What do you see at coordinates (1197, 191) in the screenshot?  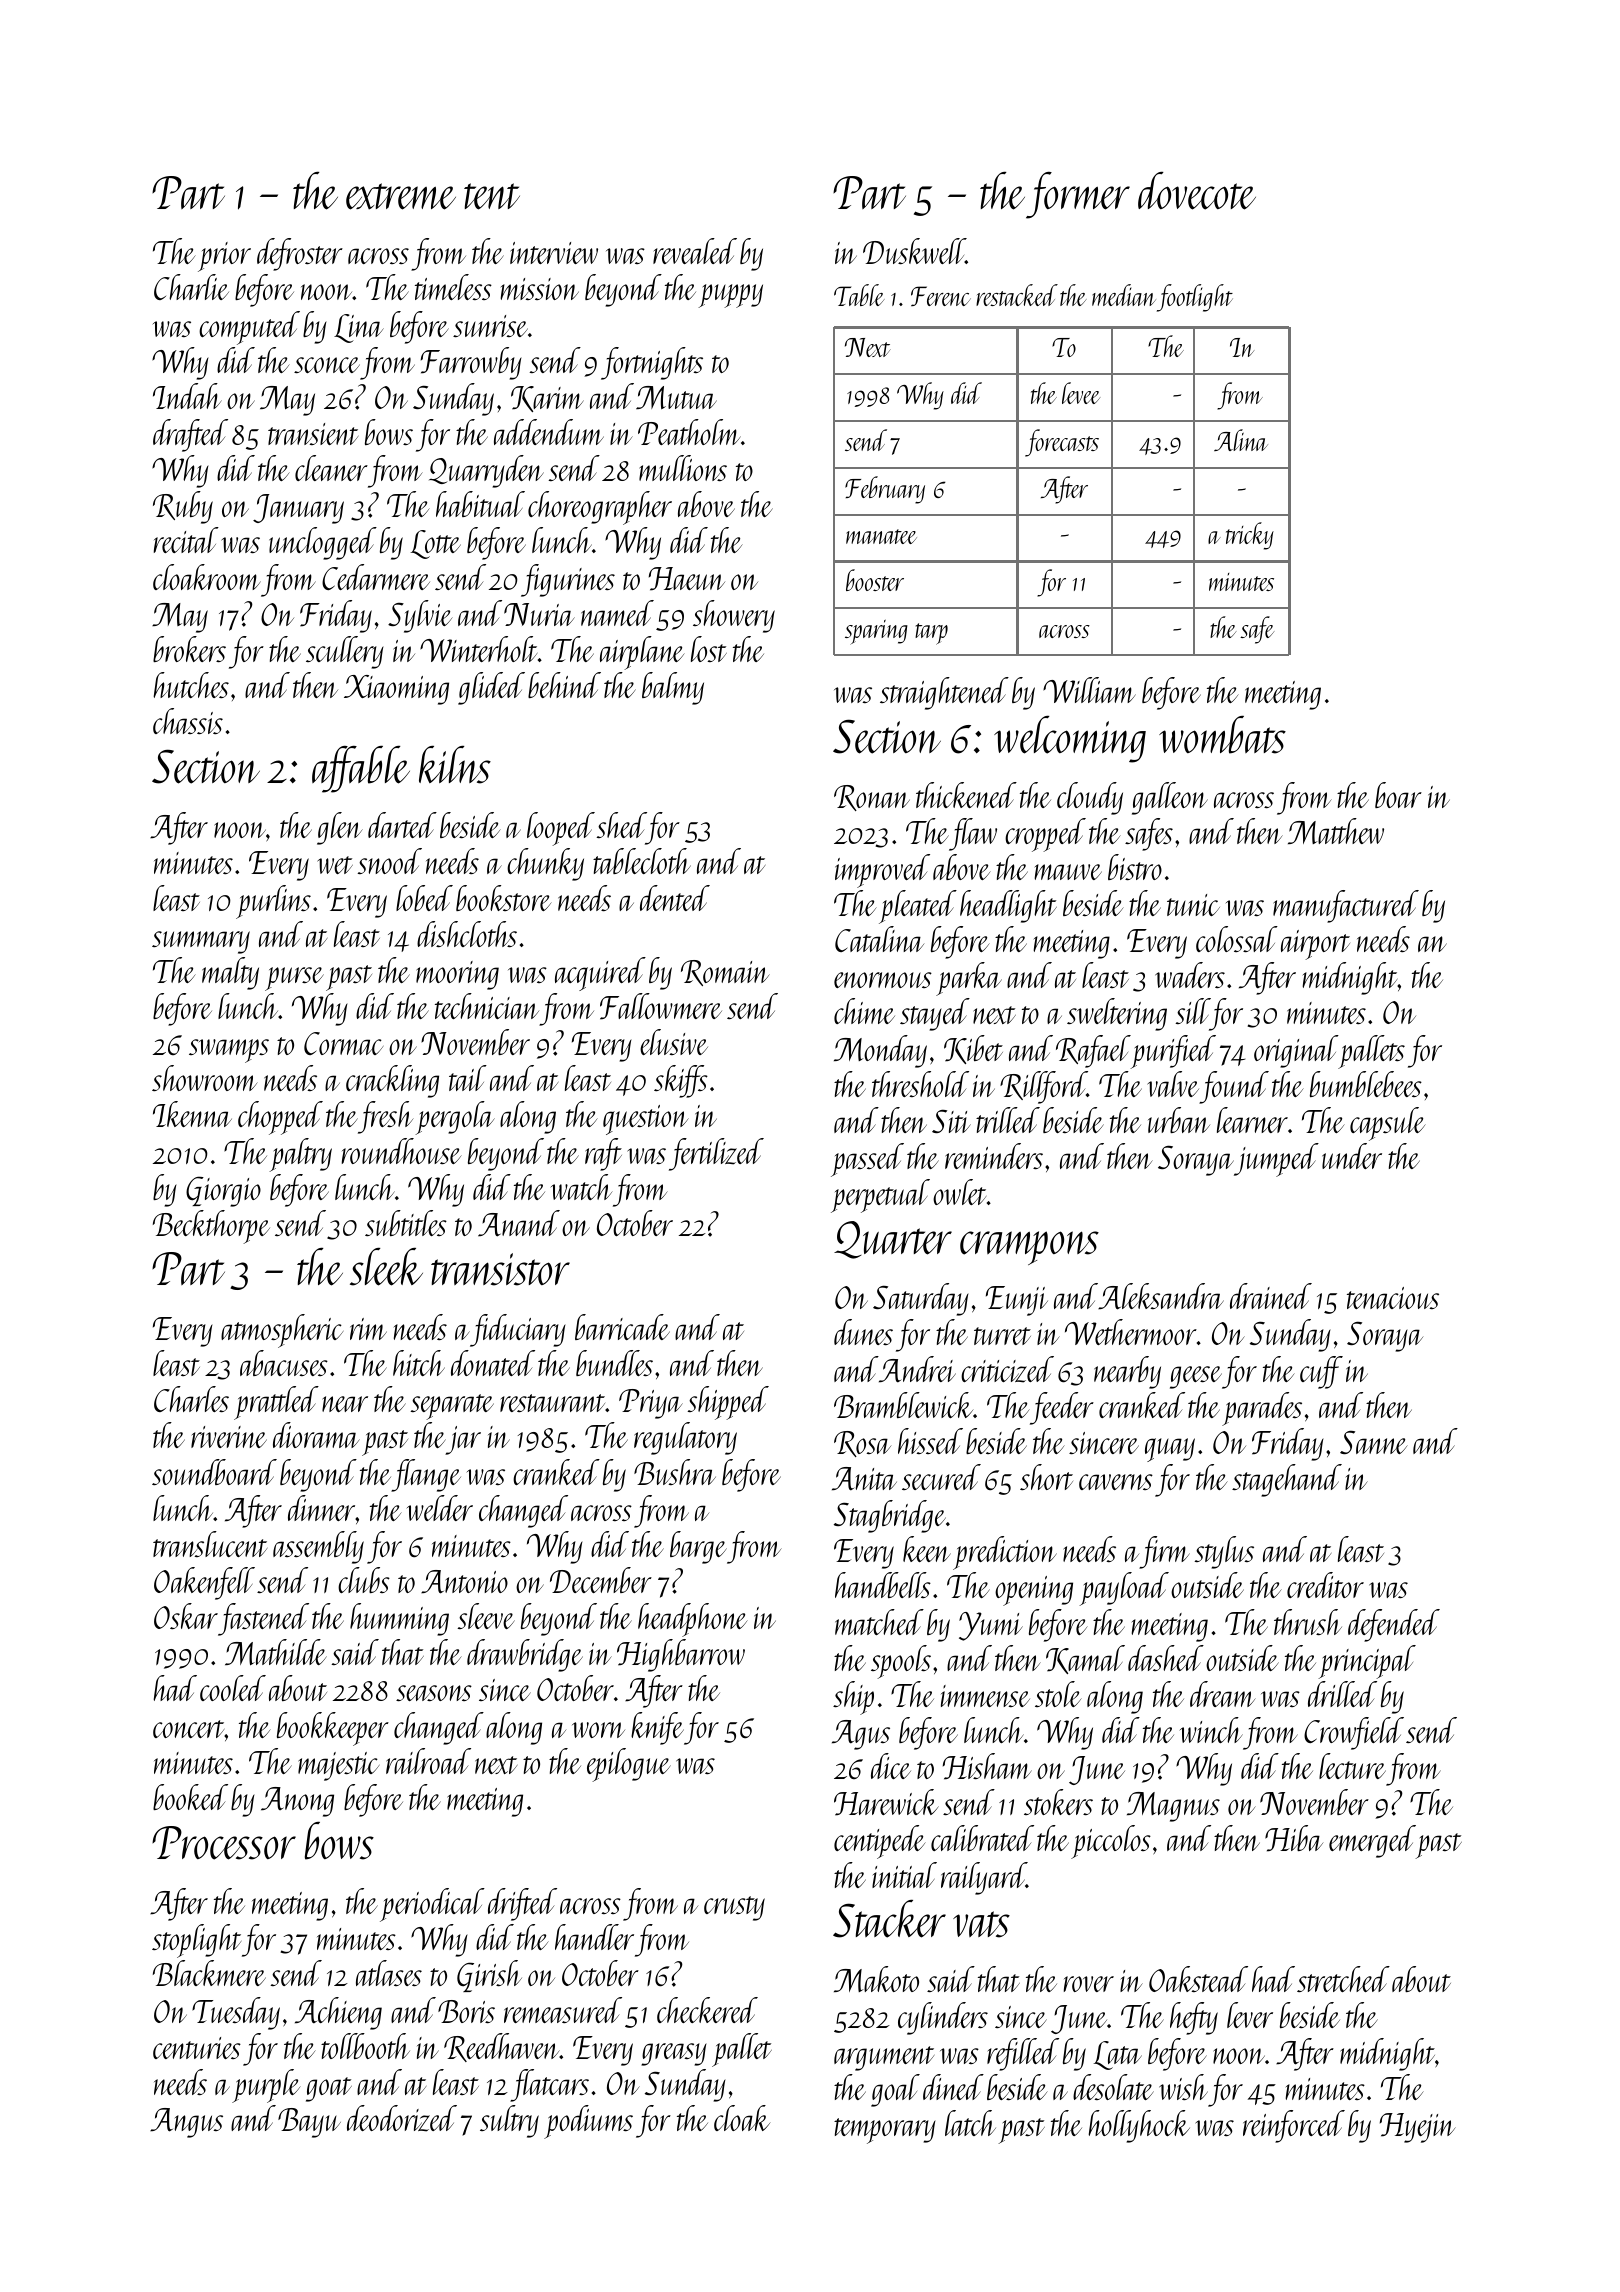 I see `dovecote` at bounding box center [1197, 191].
